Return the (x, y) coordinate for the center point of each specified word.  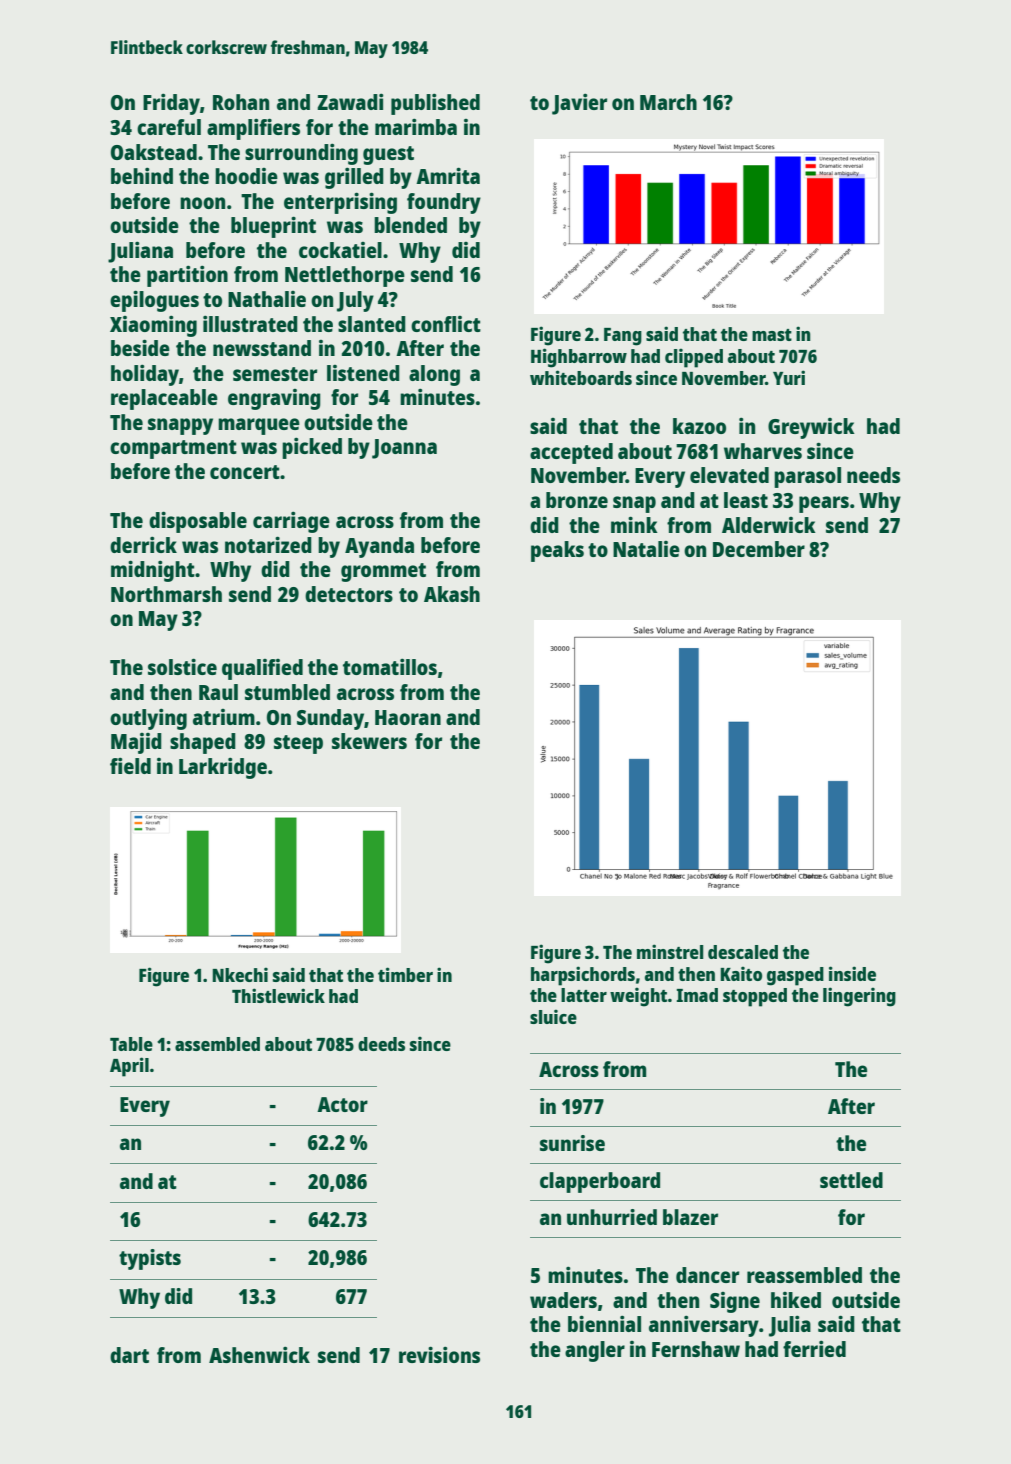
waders (563, 1300)
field (130, 765)
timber (405, 974)
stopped (755, 997)
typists (150, 1259)
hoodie (246, 176)
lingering (859, 997)
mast (772, 335)
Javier (579, 104)
